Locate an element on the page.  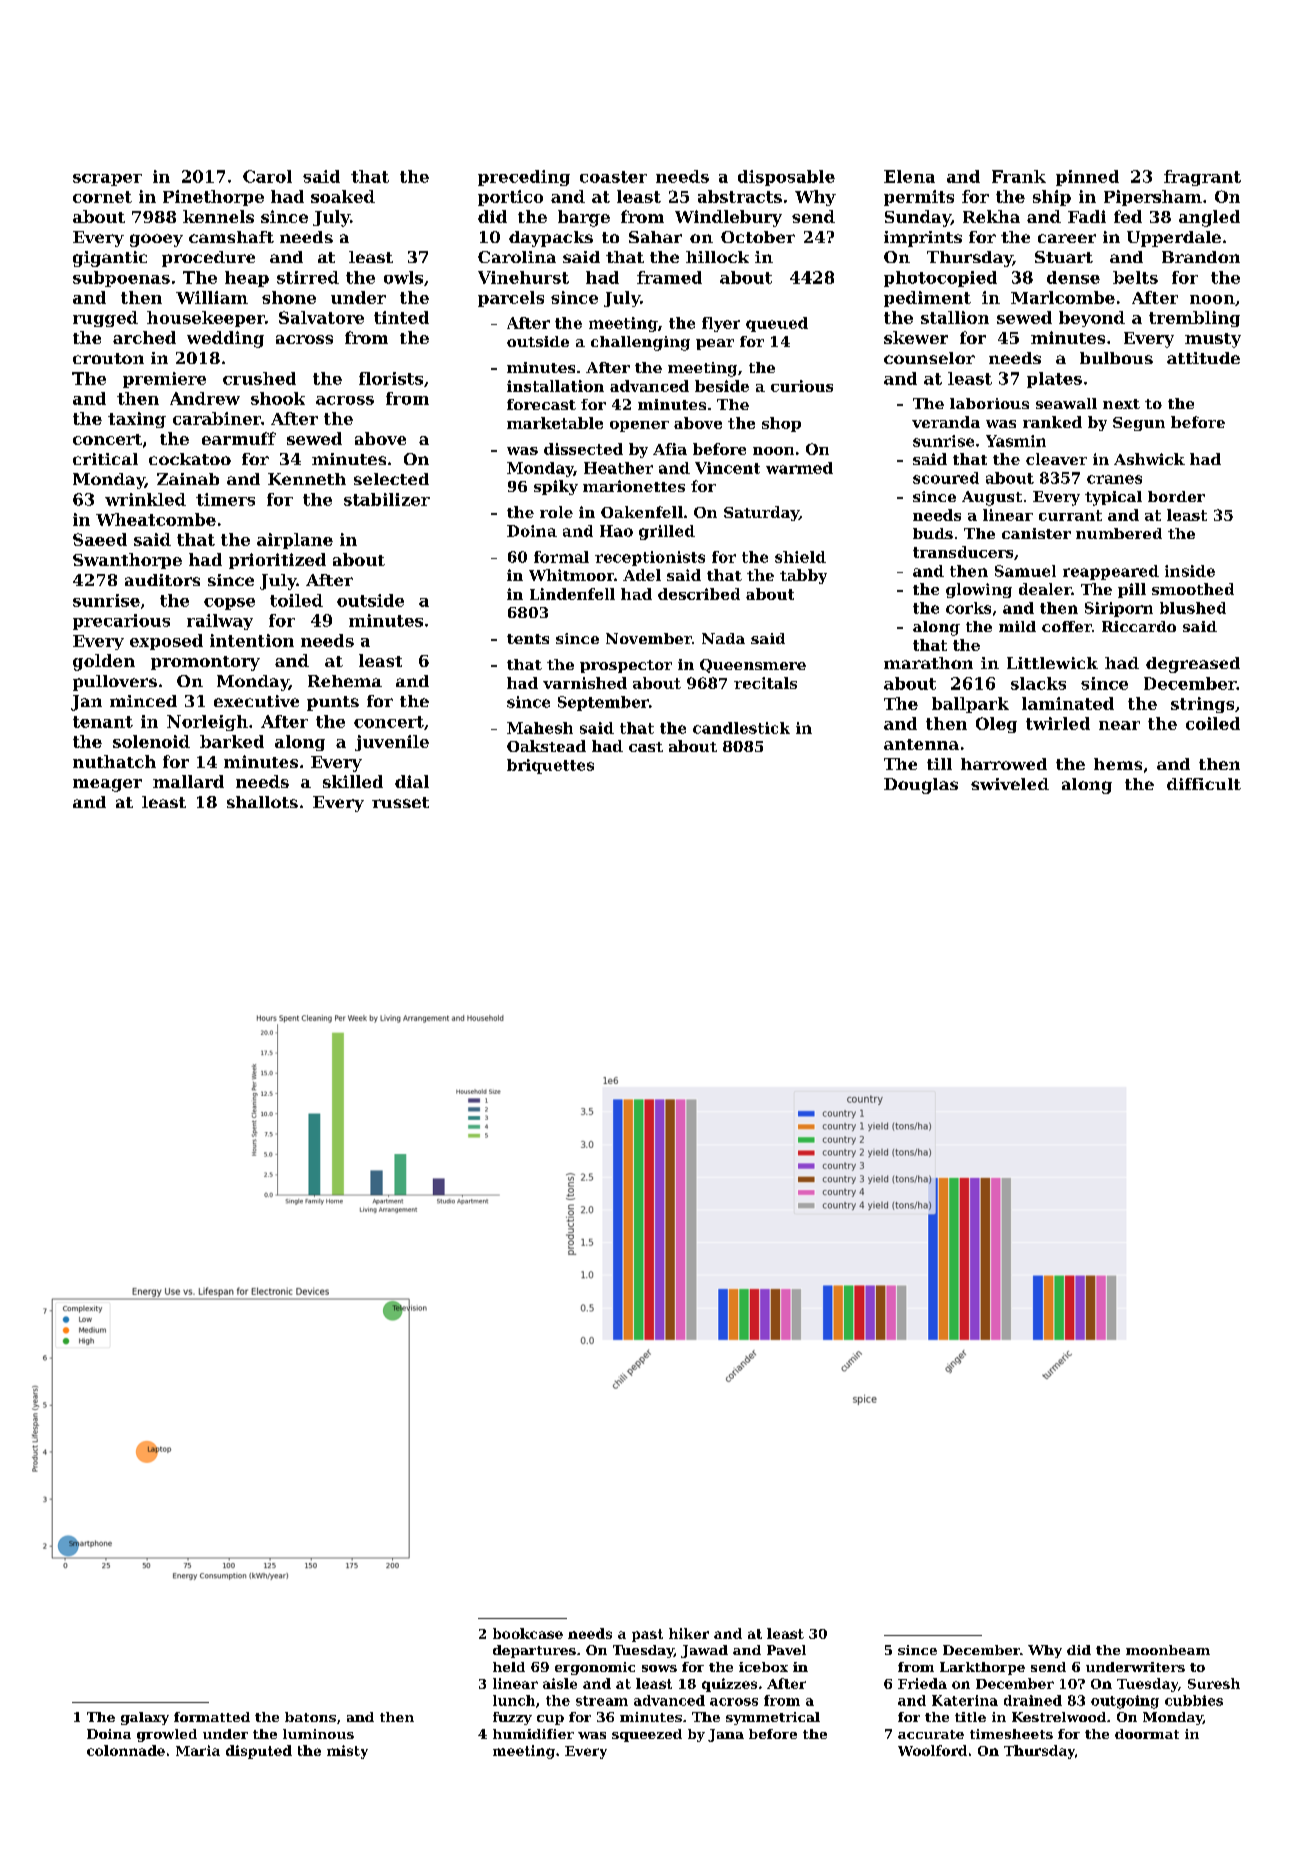
bookcase is located at coordinates (528, 1633).
